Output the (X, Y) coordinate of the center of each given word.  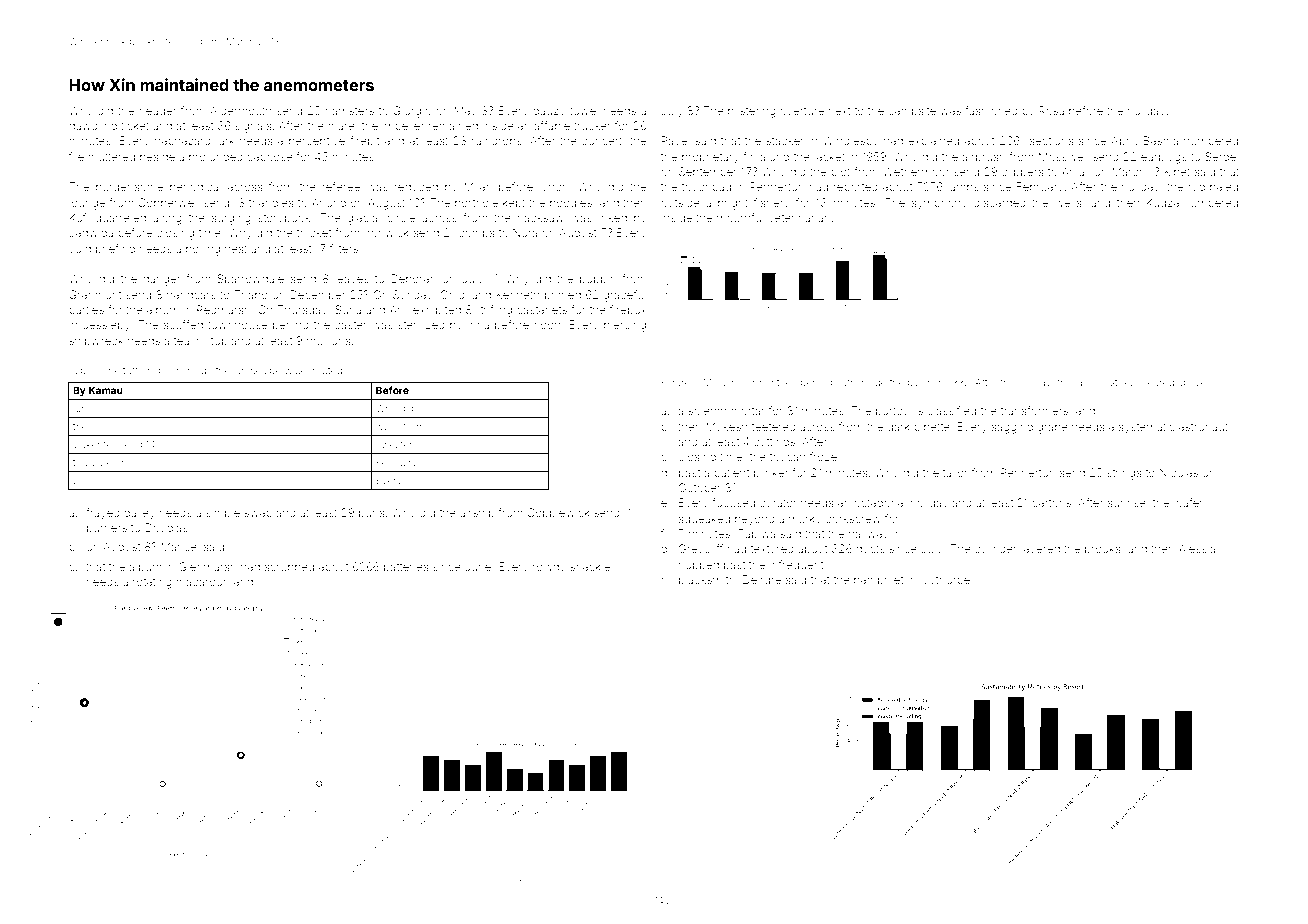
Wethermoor (916, 171)
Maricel (180, 546)
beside (157, 156)
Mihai (716, 382)
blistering (752, 112)
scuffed (183, 324)
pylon (920, 383)
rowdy (549, 568)
